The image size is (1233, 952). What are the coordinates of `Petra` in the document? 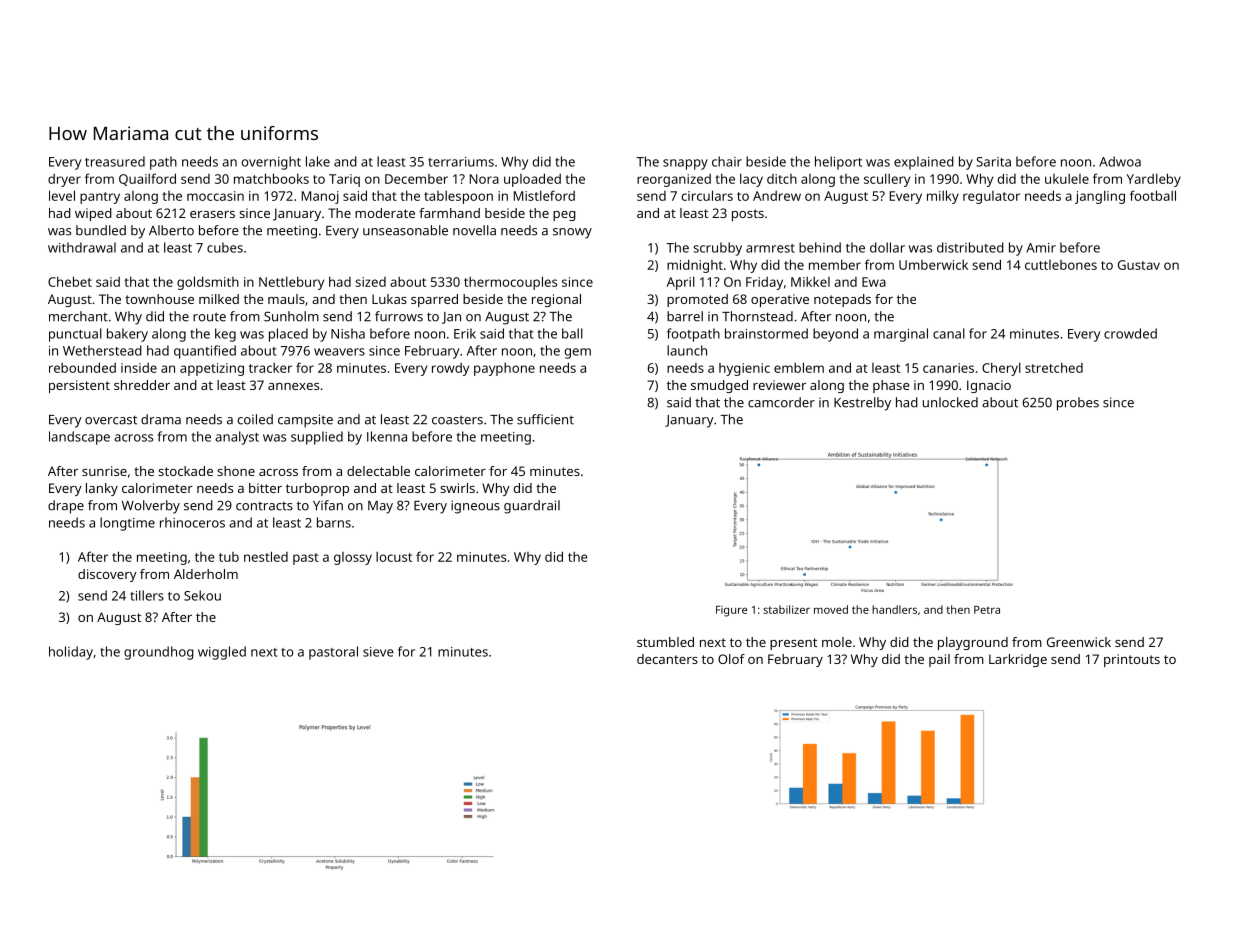 It's located at (987, 610).
